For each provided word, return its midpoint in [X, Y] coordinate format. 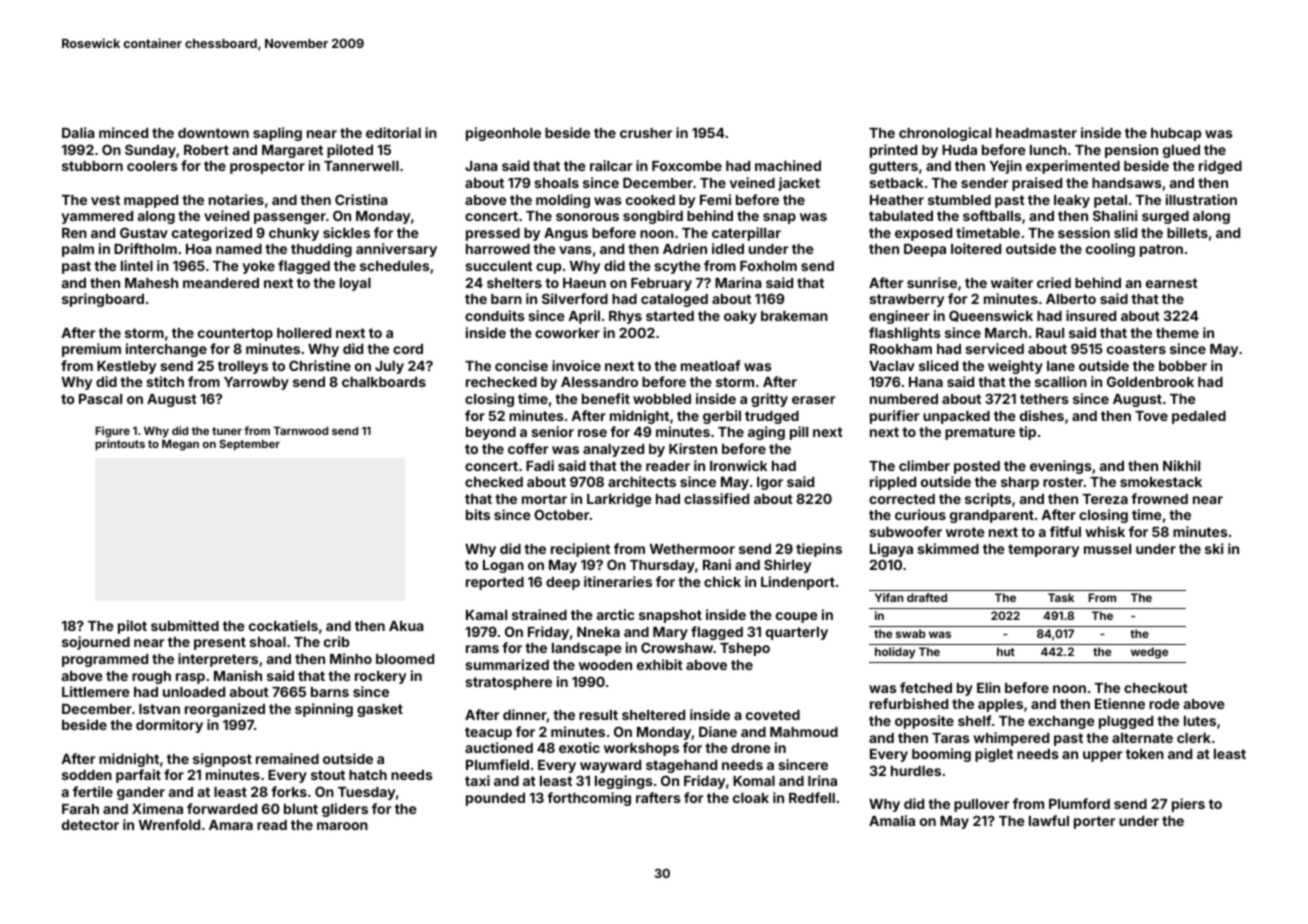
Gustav [144, 232]
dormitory [169, 726]
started [670, 316]
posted [977, 467]
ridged [1220, 167]
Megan [180, 445]
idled [728, 248]
